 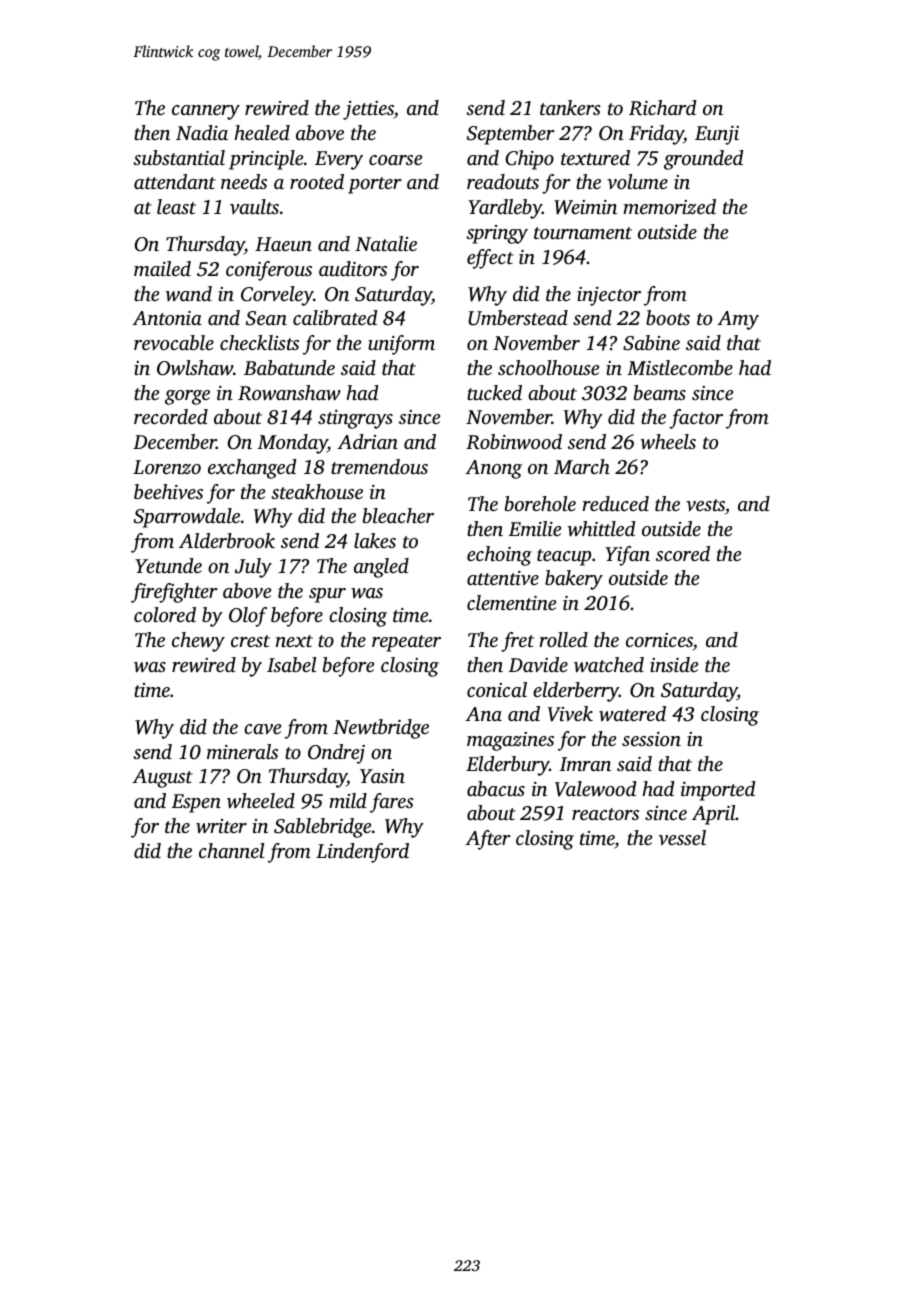 I want to click on Espen, so click(x=196, y=803).
